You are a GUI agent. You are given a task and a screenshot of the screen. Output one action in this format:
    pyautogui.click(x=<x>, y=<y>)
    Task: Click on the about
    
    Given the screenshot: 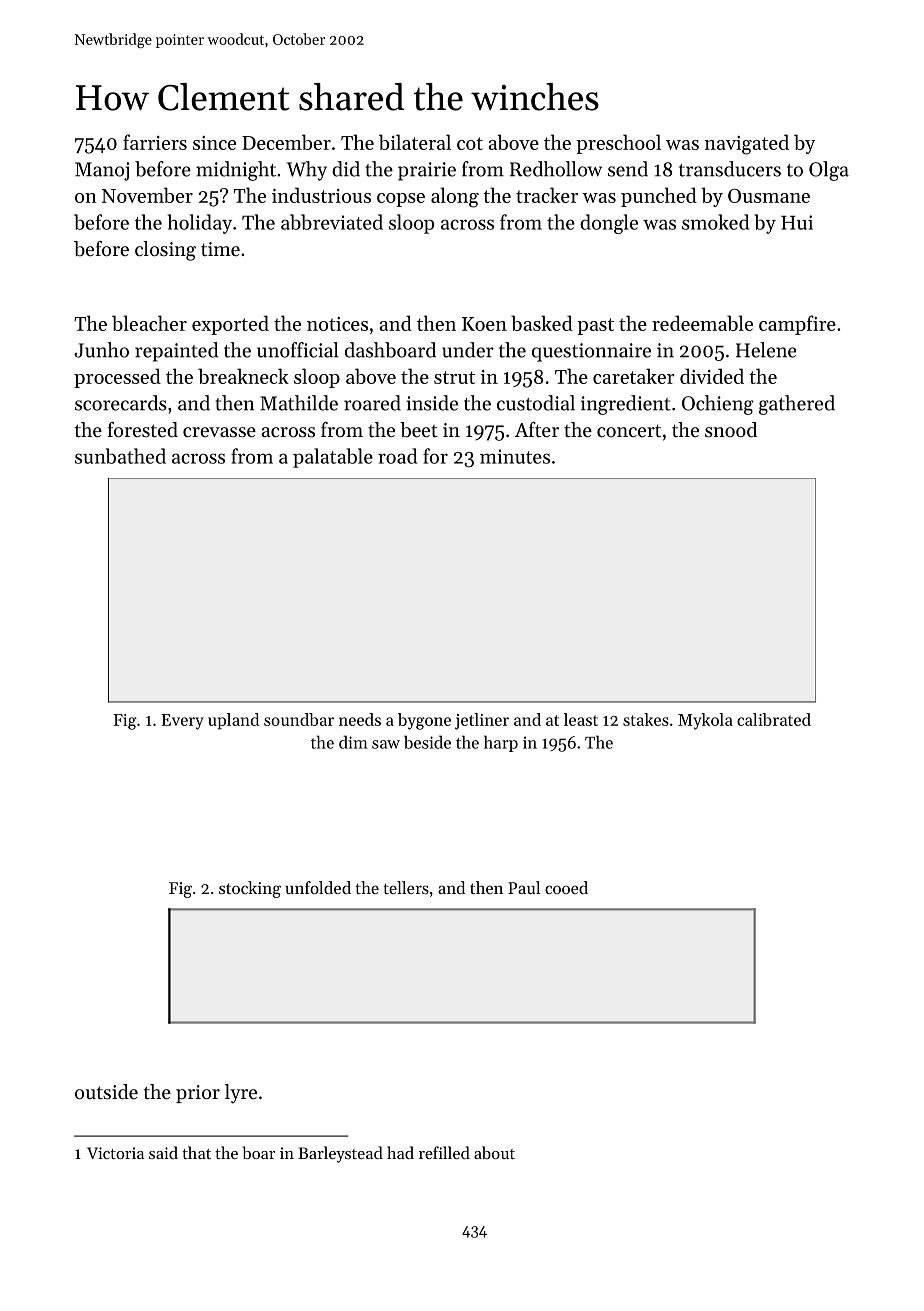 What is the action you would take?
    pyautogui.click(x=494, y=1152)
